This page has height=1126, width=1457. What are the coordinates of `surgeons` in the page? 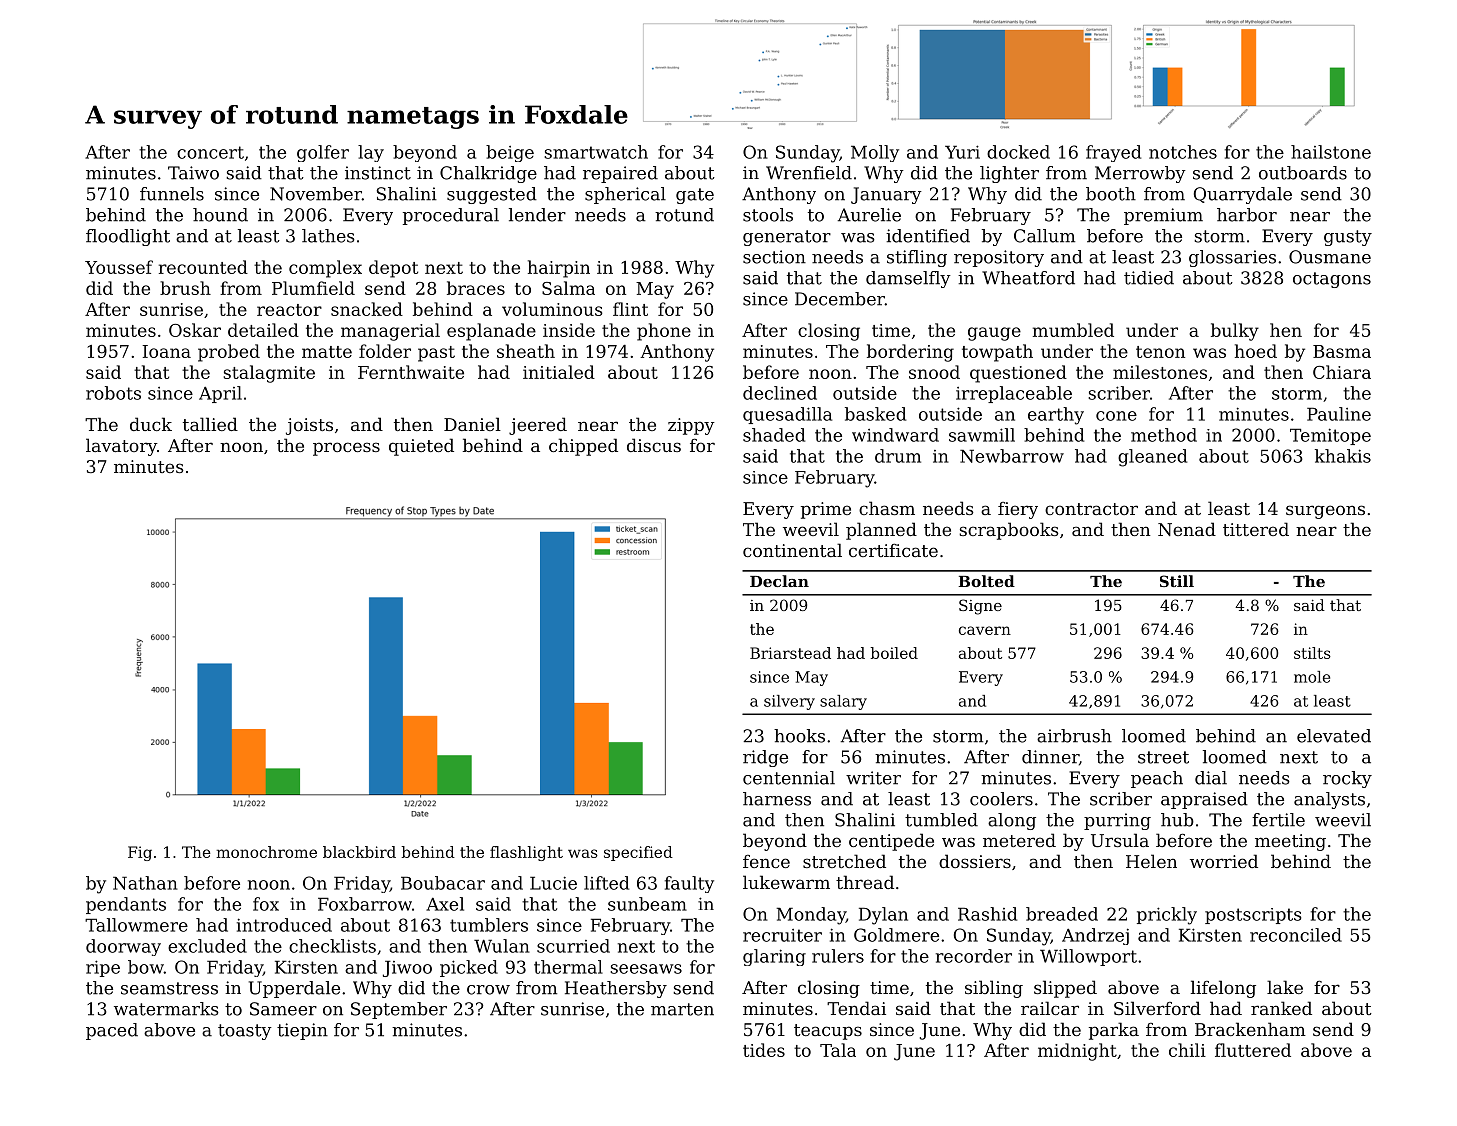 It's located at (1325, 512).
